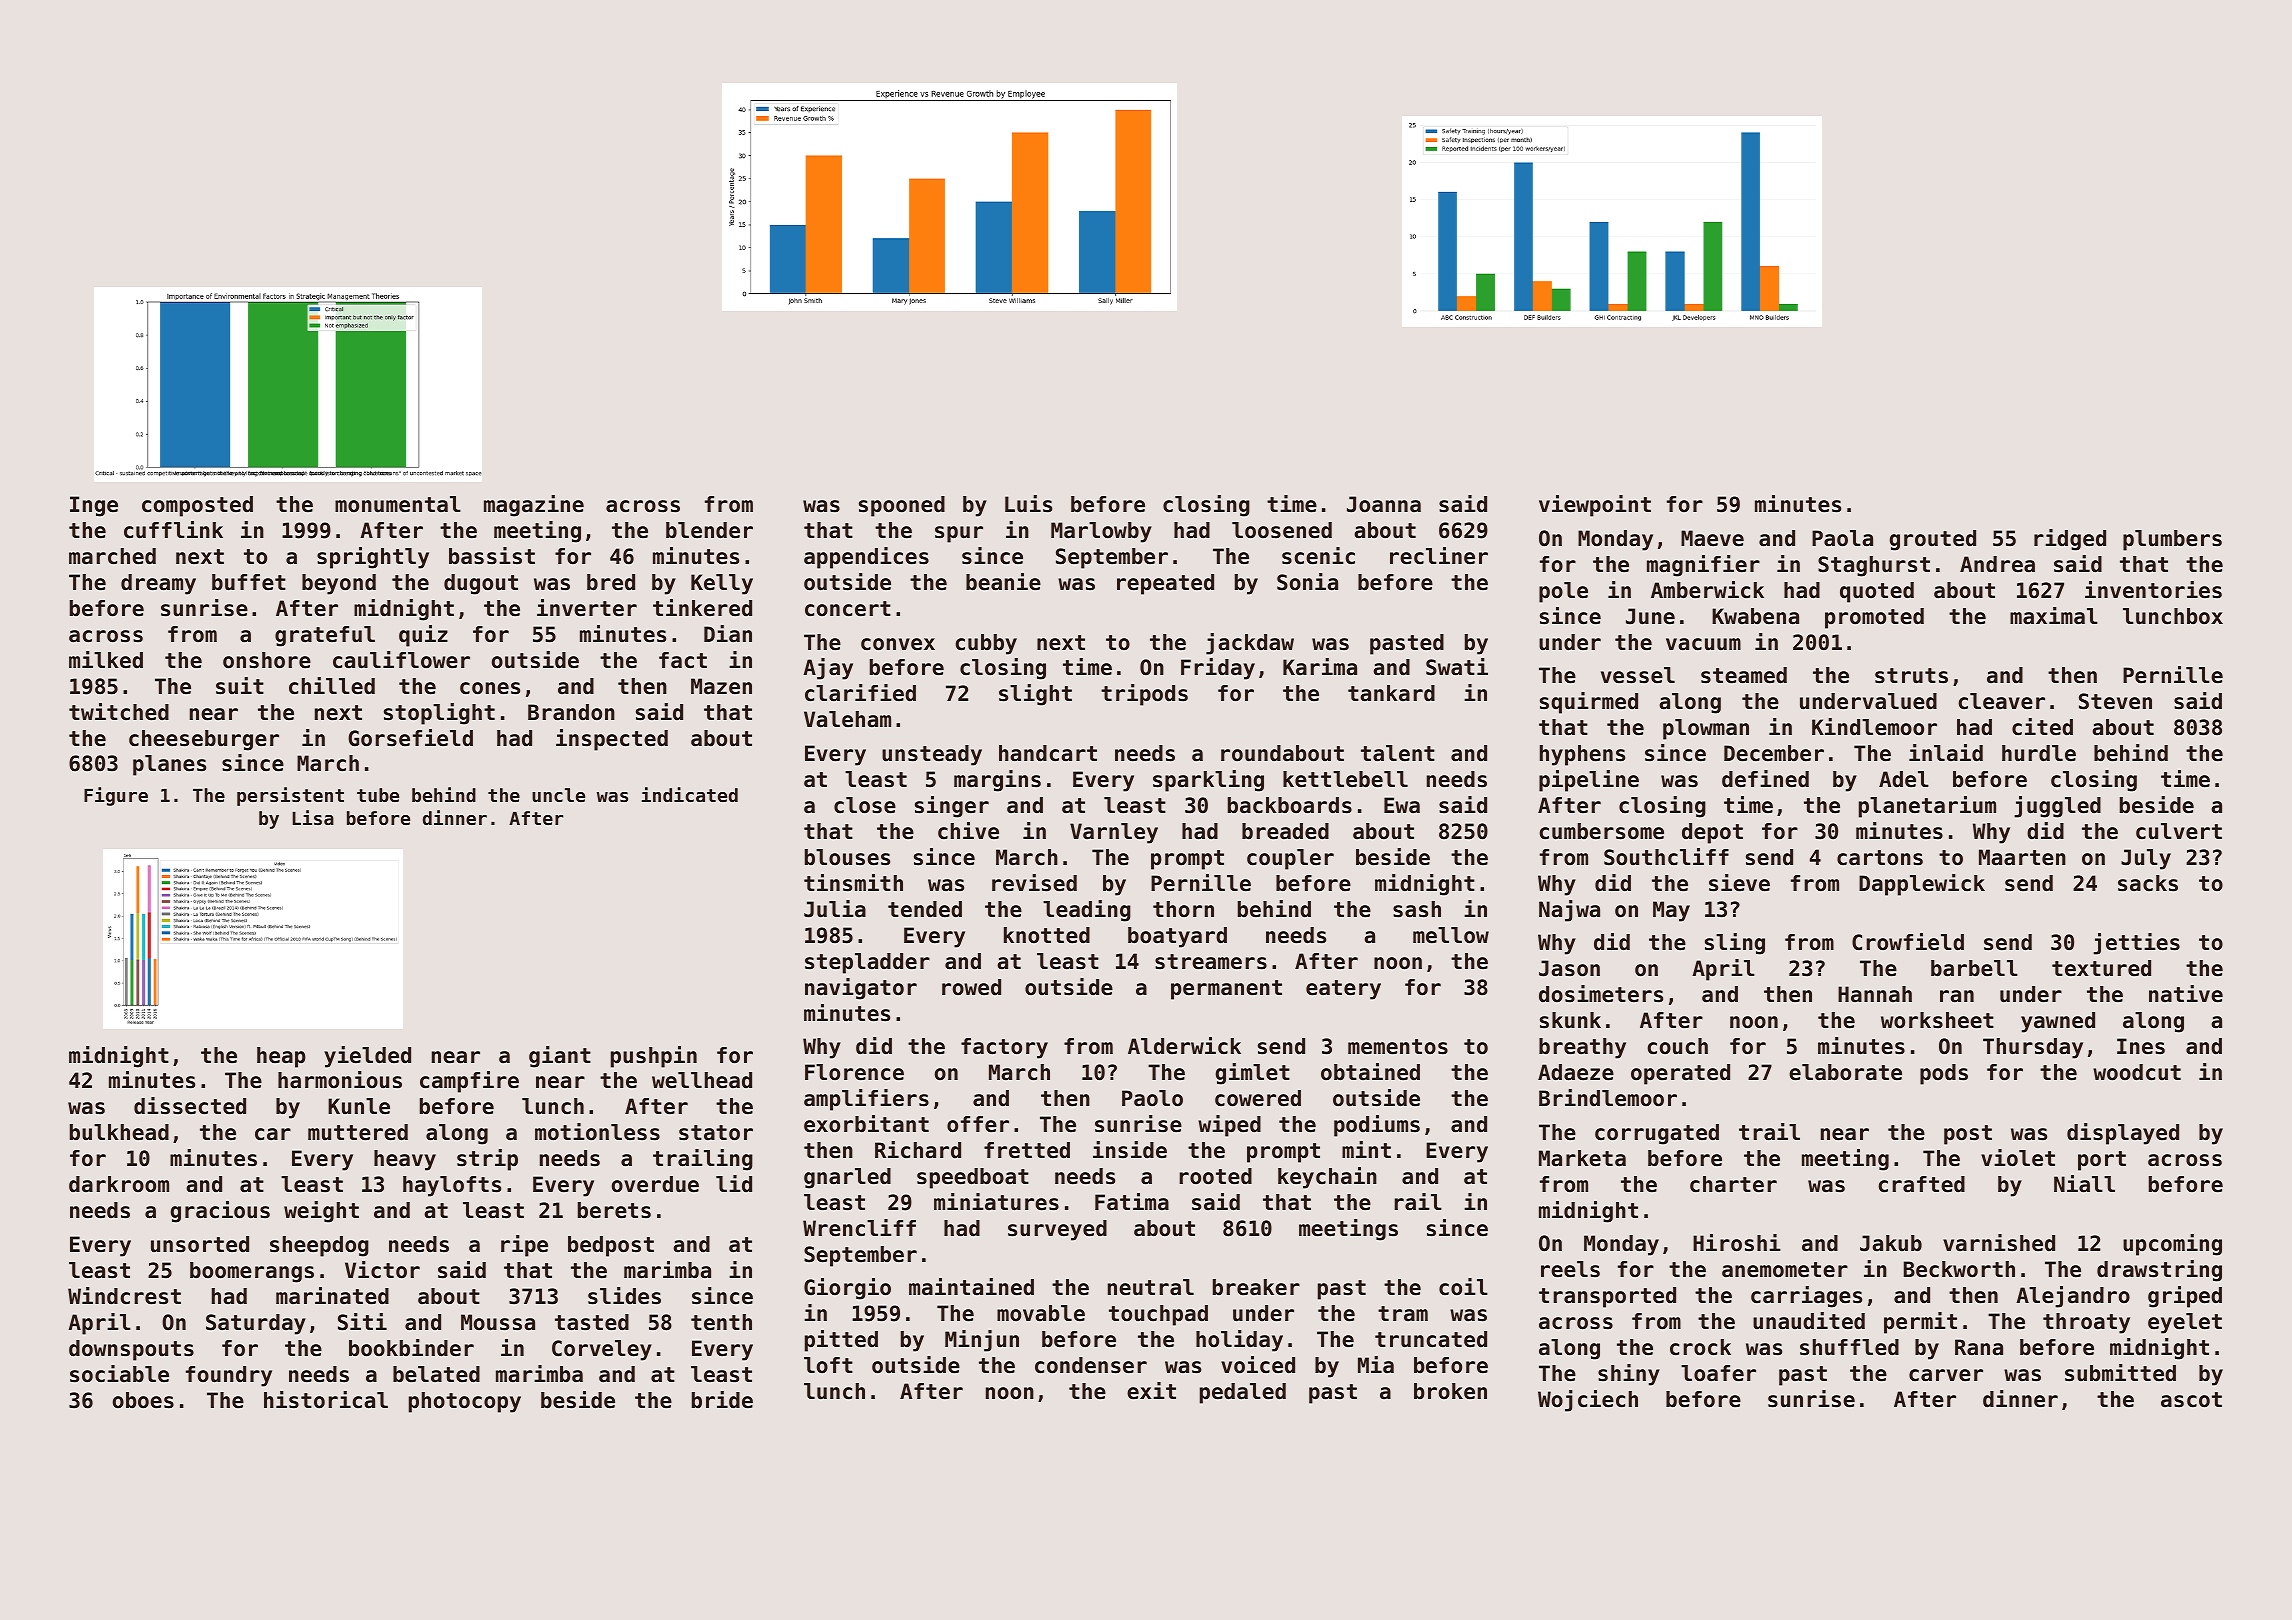 Image resolution: width=2292 pixels, height=1620 pixels. What do you see at coordinates (1239, 1341) in the document?
I see `holiday` at bounding box center [1239, 1341].
